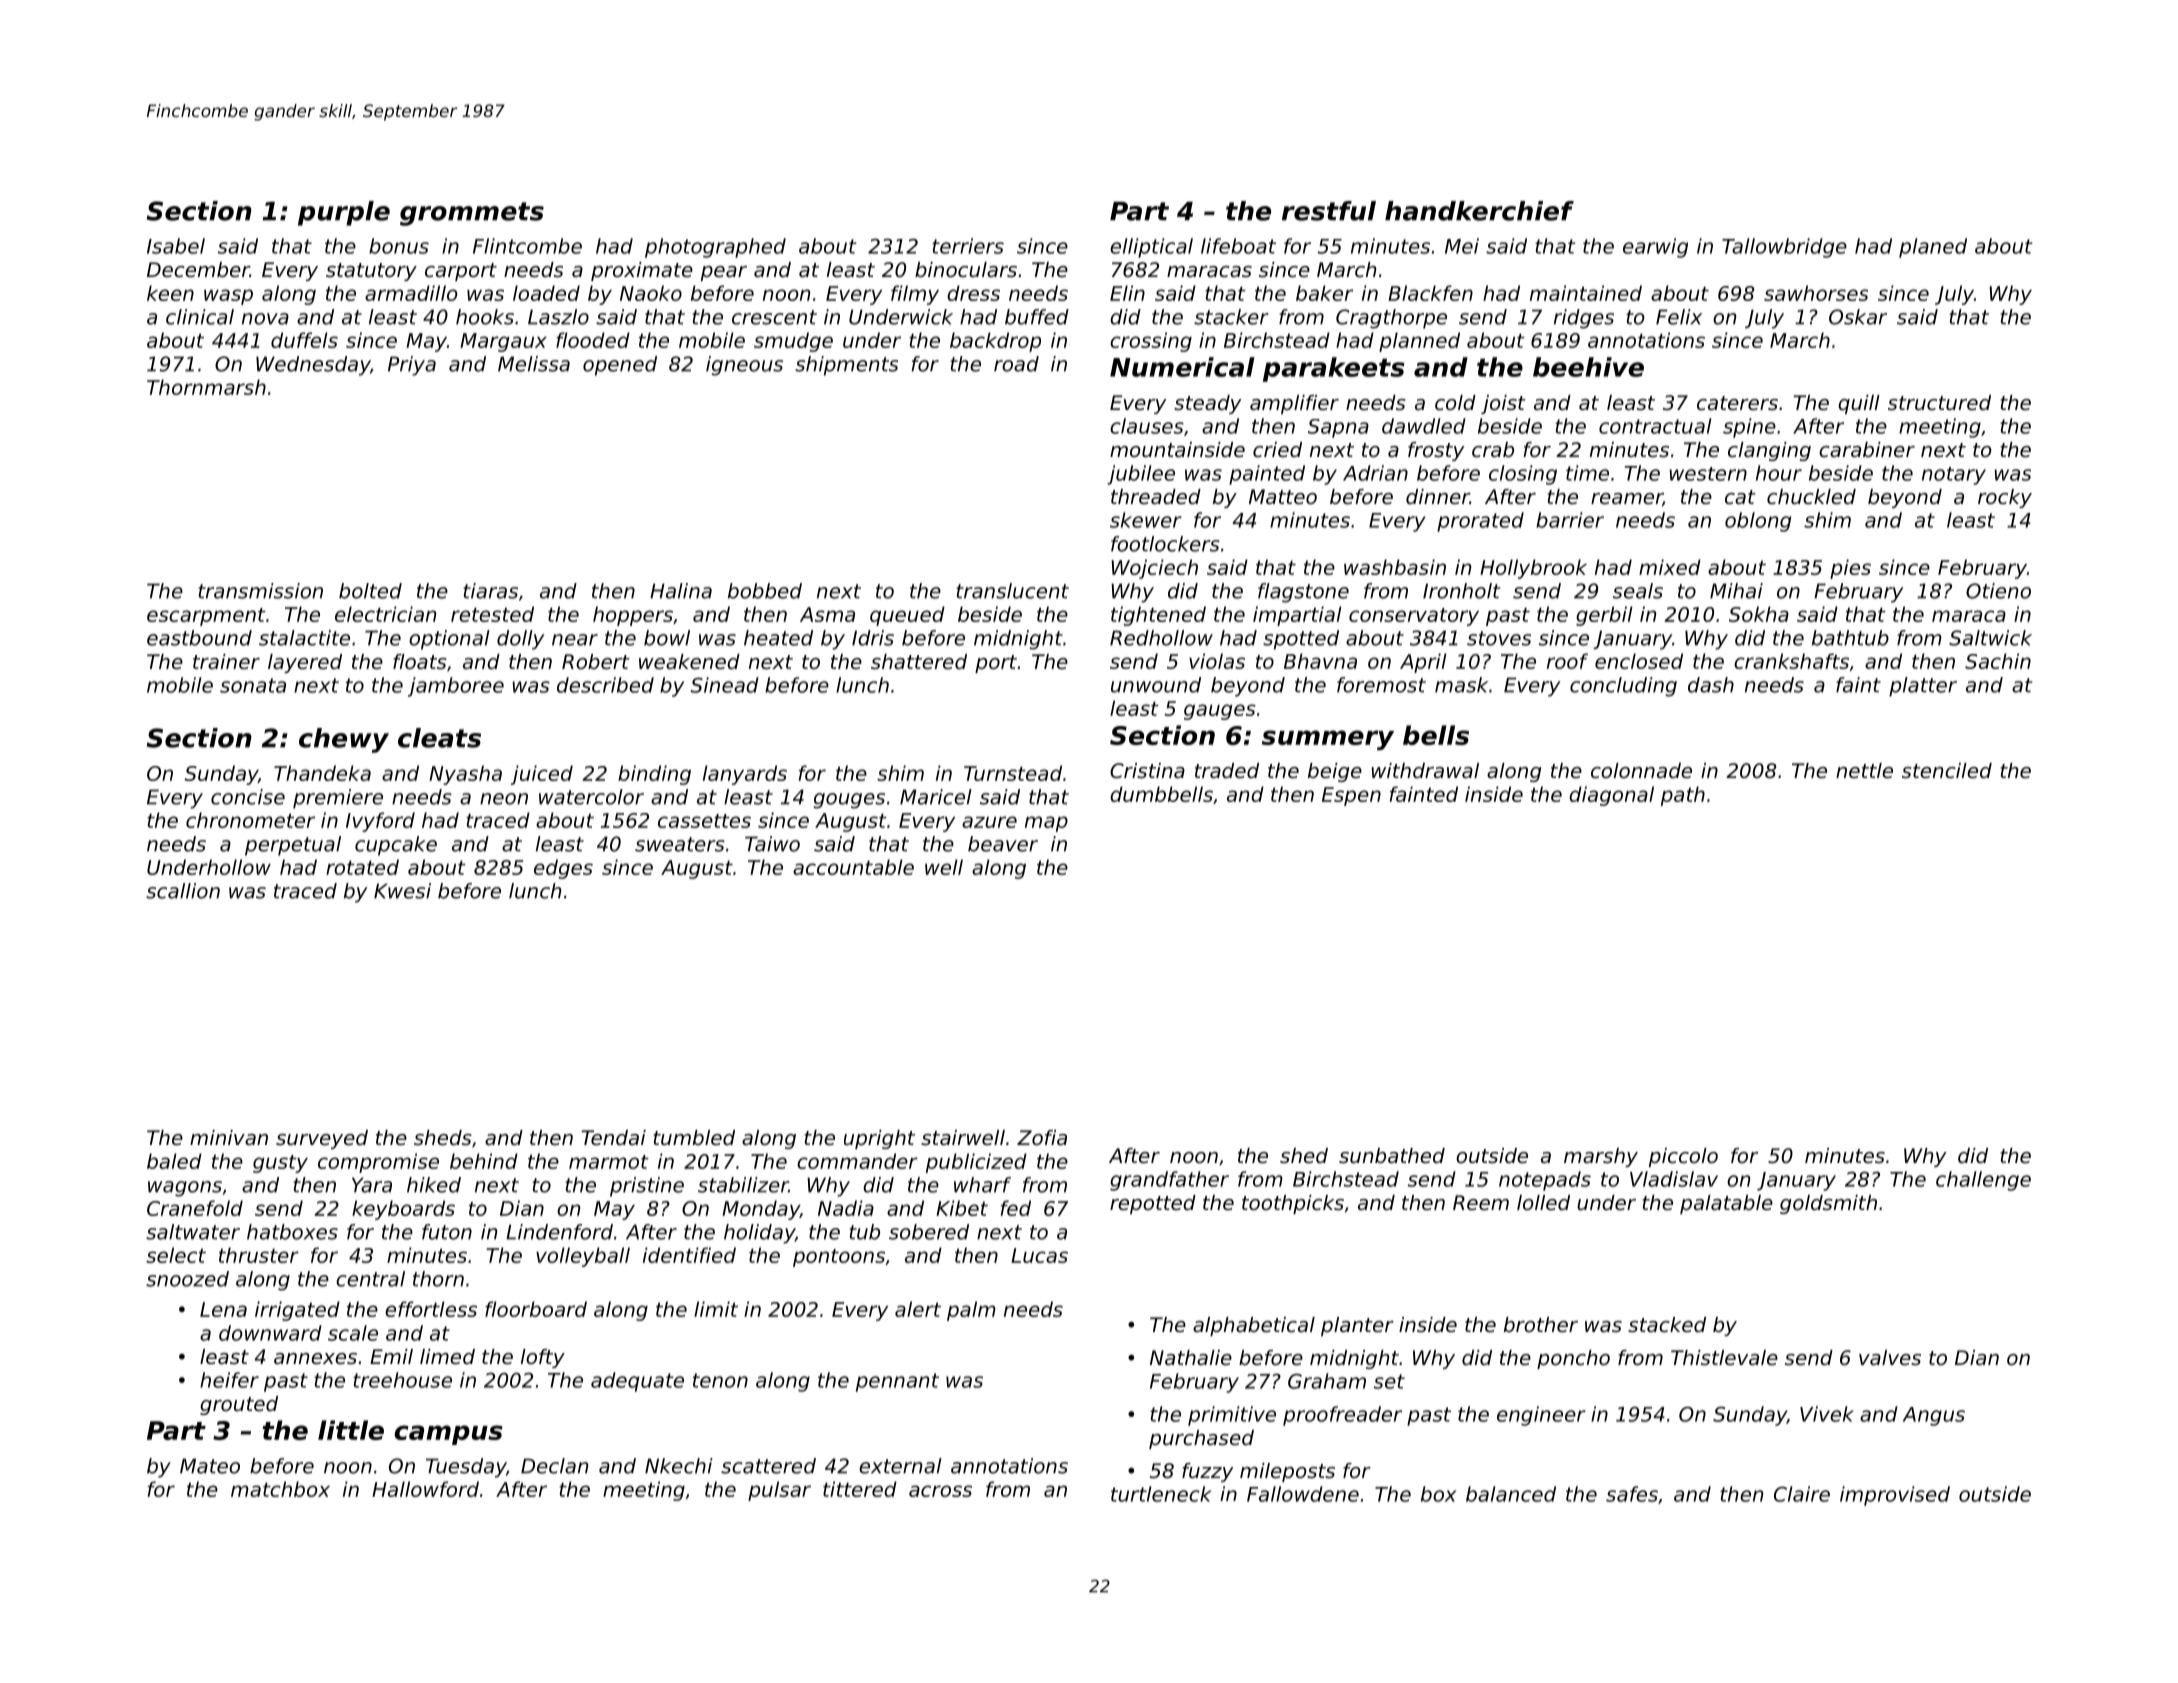 The height and width of the image is (1683, 2178). Describe the element at coordinates (322, 1139) in the image. I see `surveyed` at that location.
